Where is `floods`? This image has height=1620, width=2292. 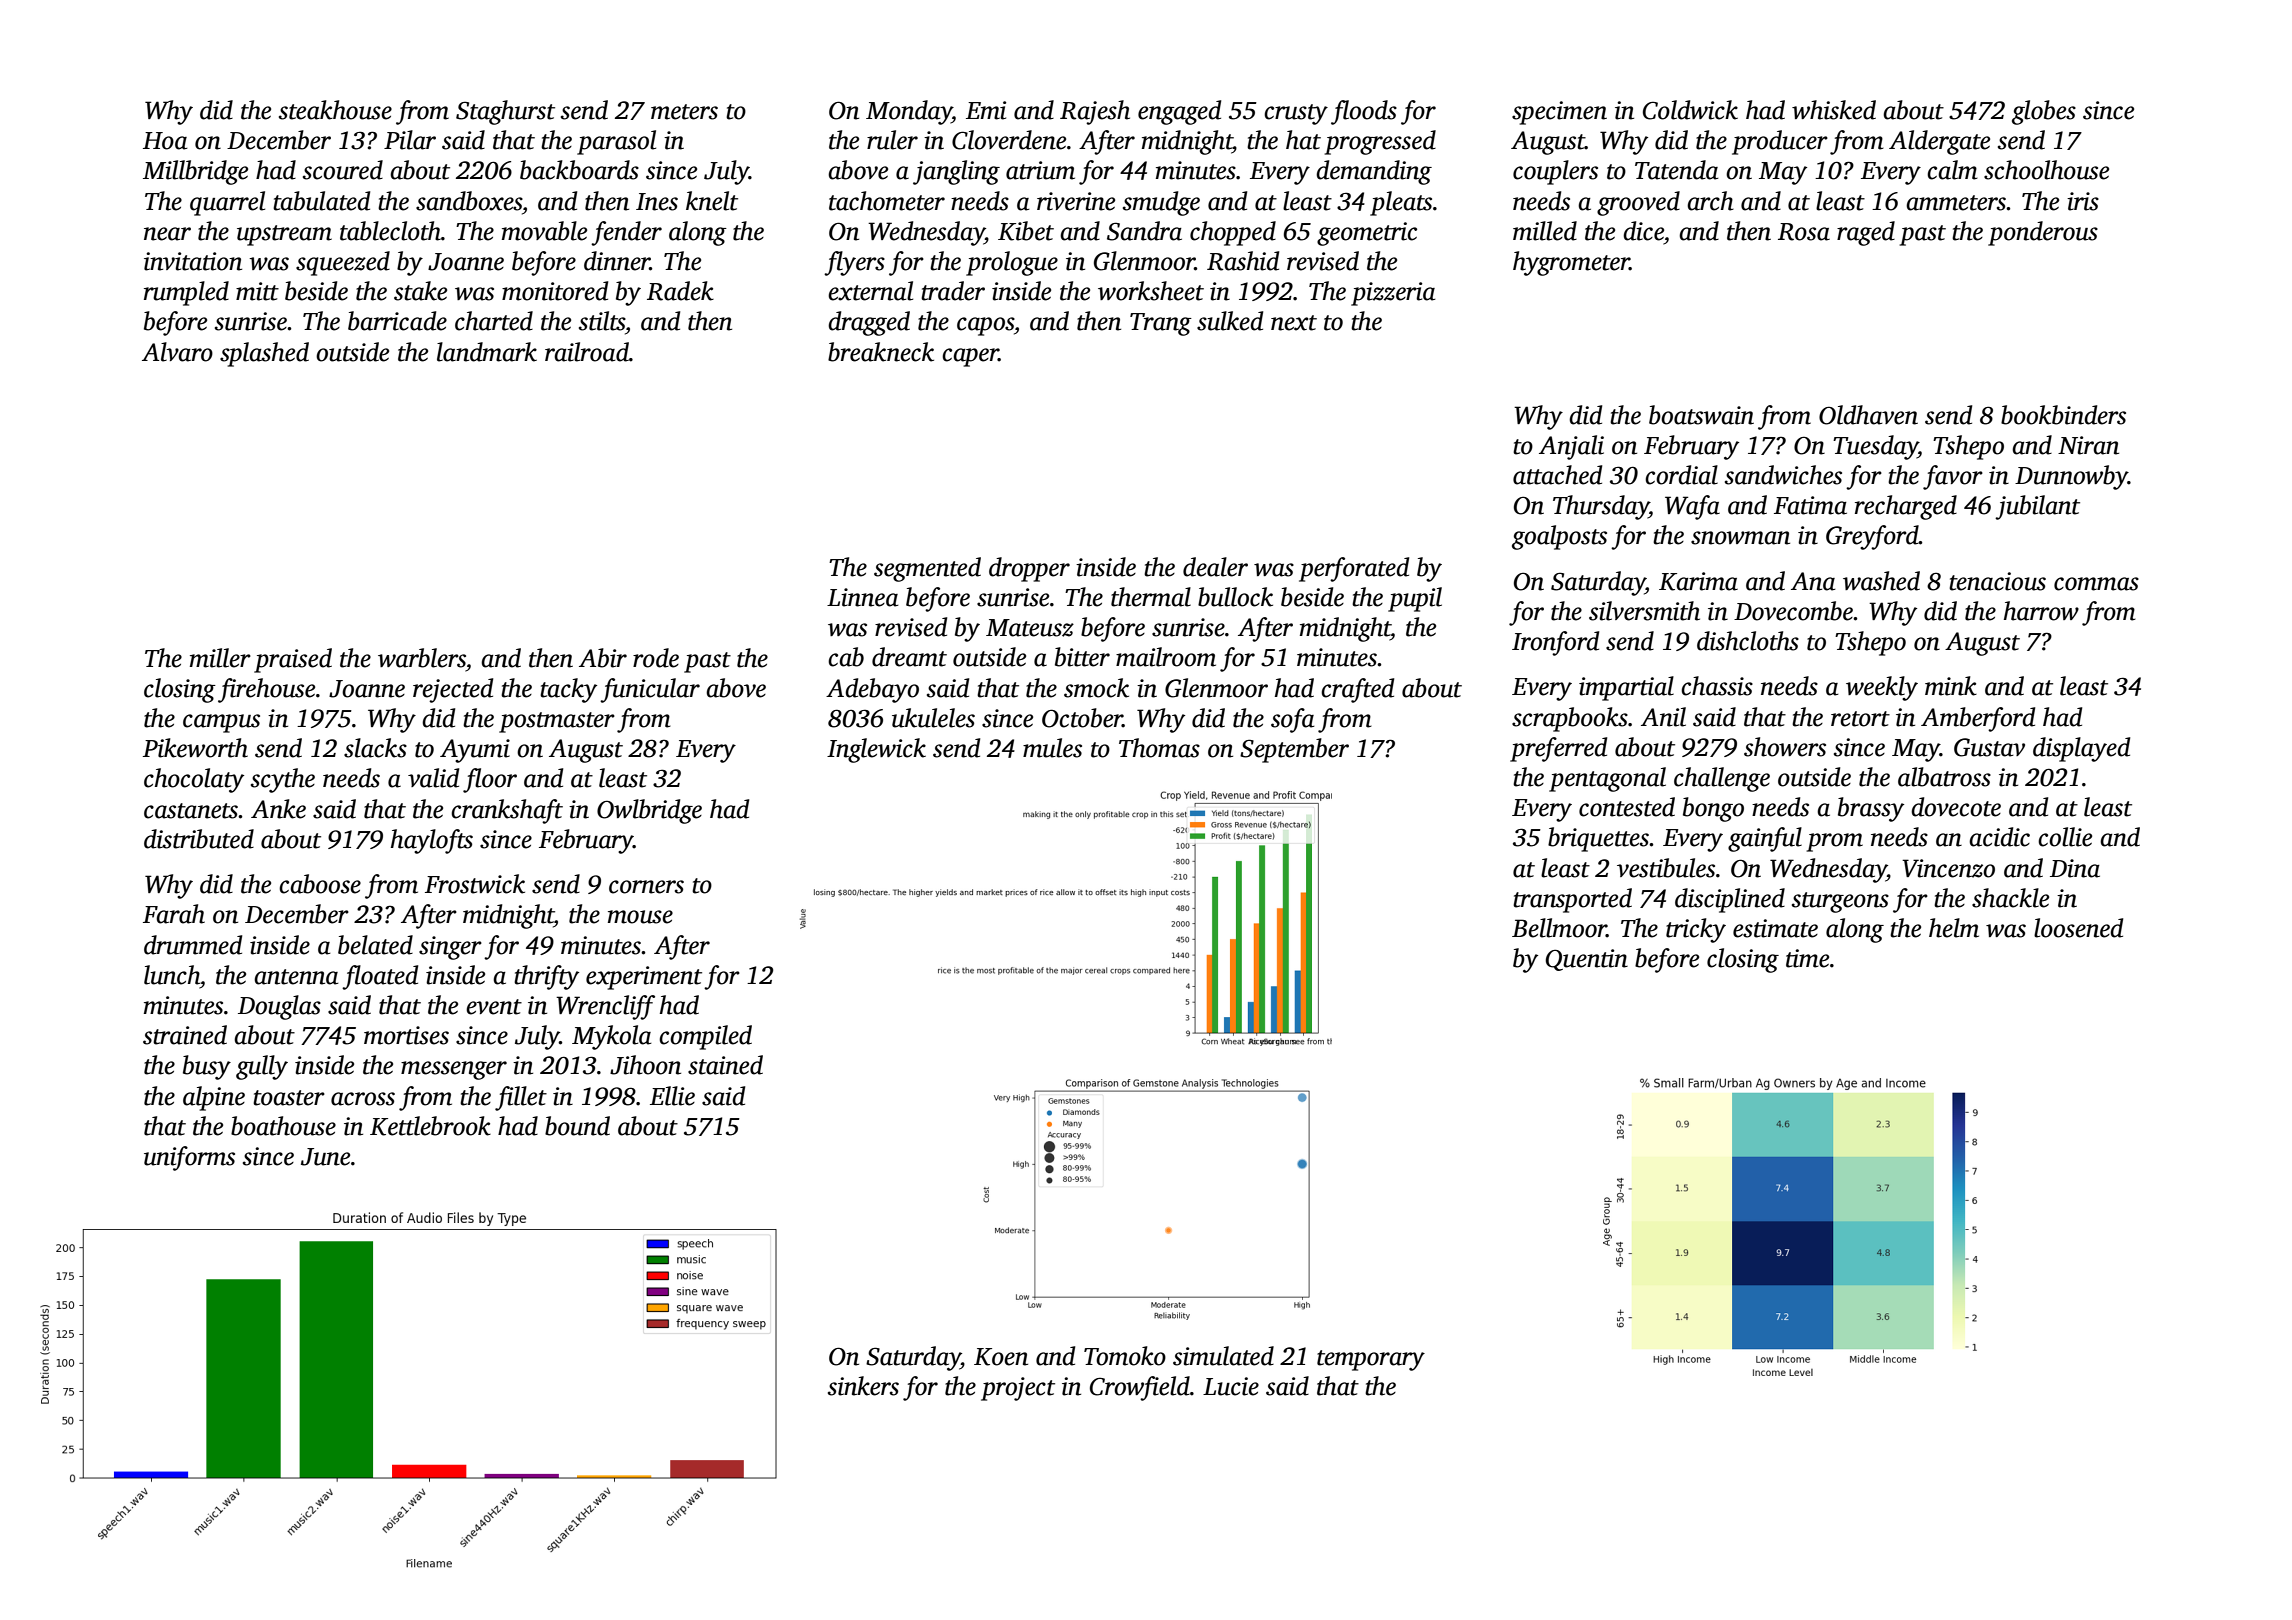 floods is located at coordinates (1364, 112).
